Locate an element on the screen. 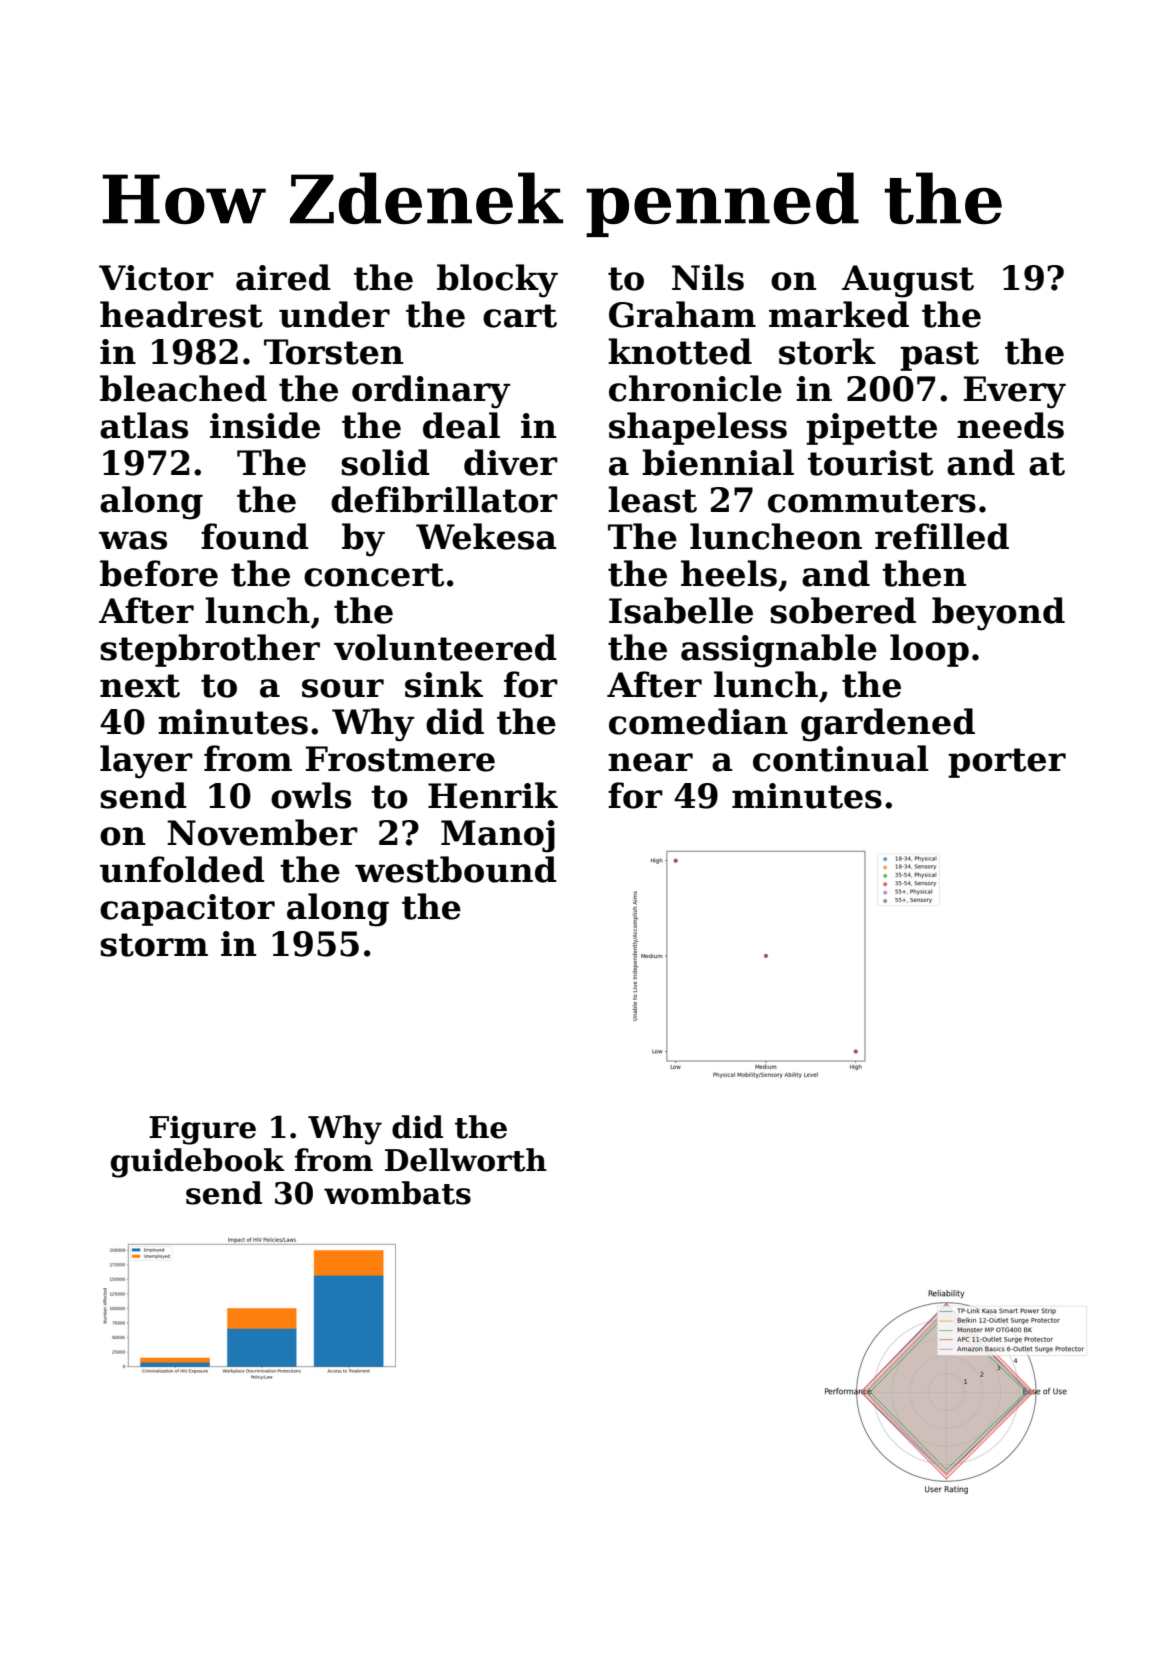 This screenshot has height=1654, width=1165. layer is located at coordinates (146, 762).
